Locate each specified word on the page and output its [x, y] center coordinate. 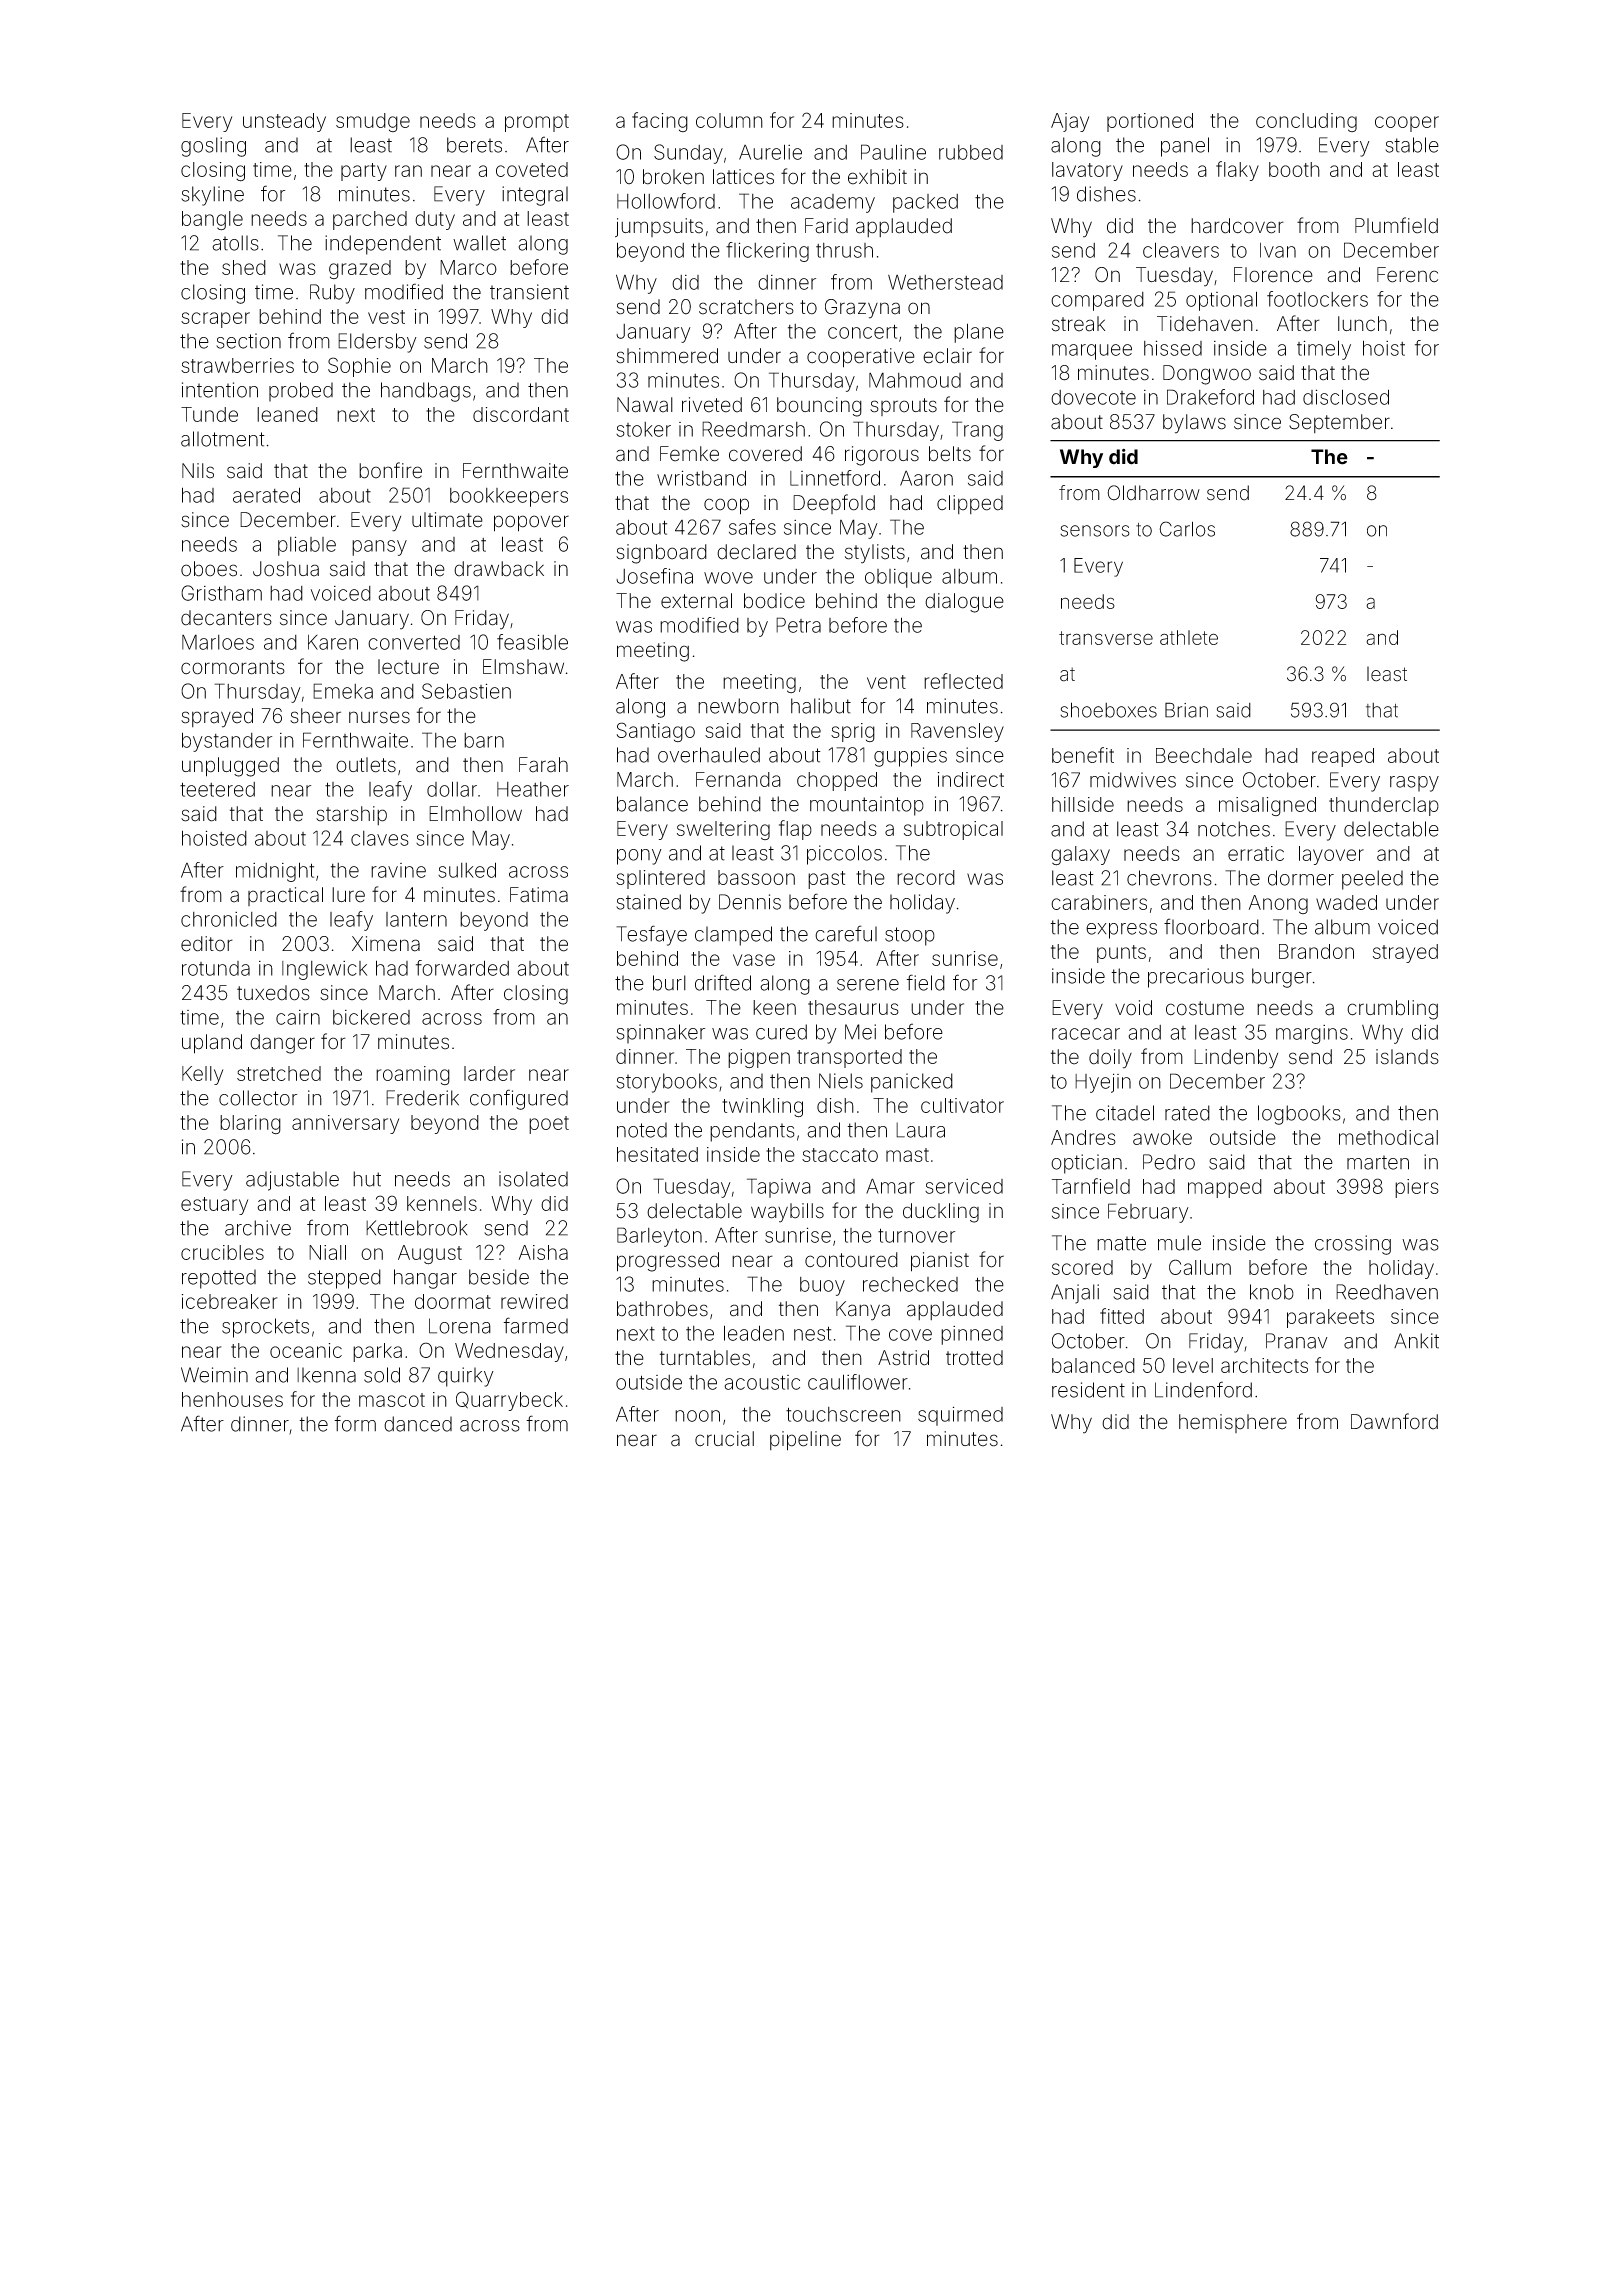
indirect [971, 779]
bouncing [819, 407]
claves [380, 838]
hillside [1083, 804]
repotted [219, 1279]
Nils [198, 471]
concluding [1306, 122]
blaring [250, 1124]
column [729, 120]
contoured [851, 1260]
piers [1417, 1188]
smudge [373, 122]
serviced [964, 1186]
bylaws [1194, 424]
